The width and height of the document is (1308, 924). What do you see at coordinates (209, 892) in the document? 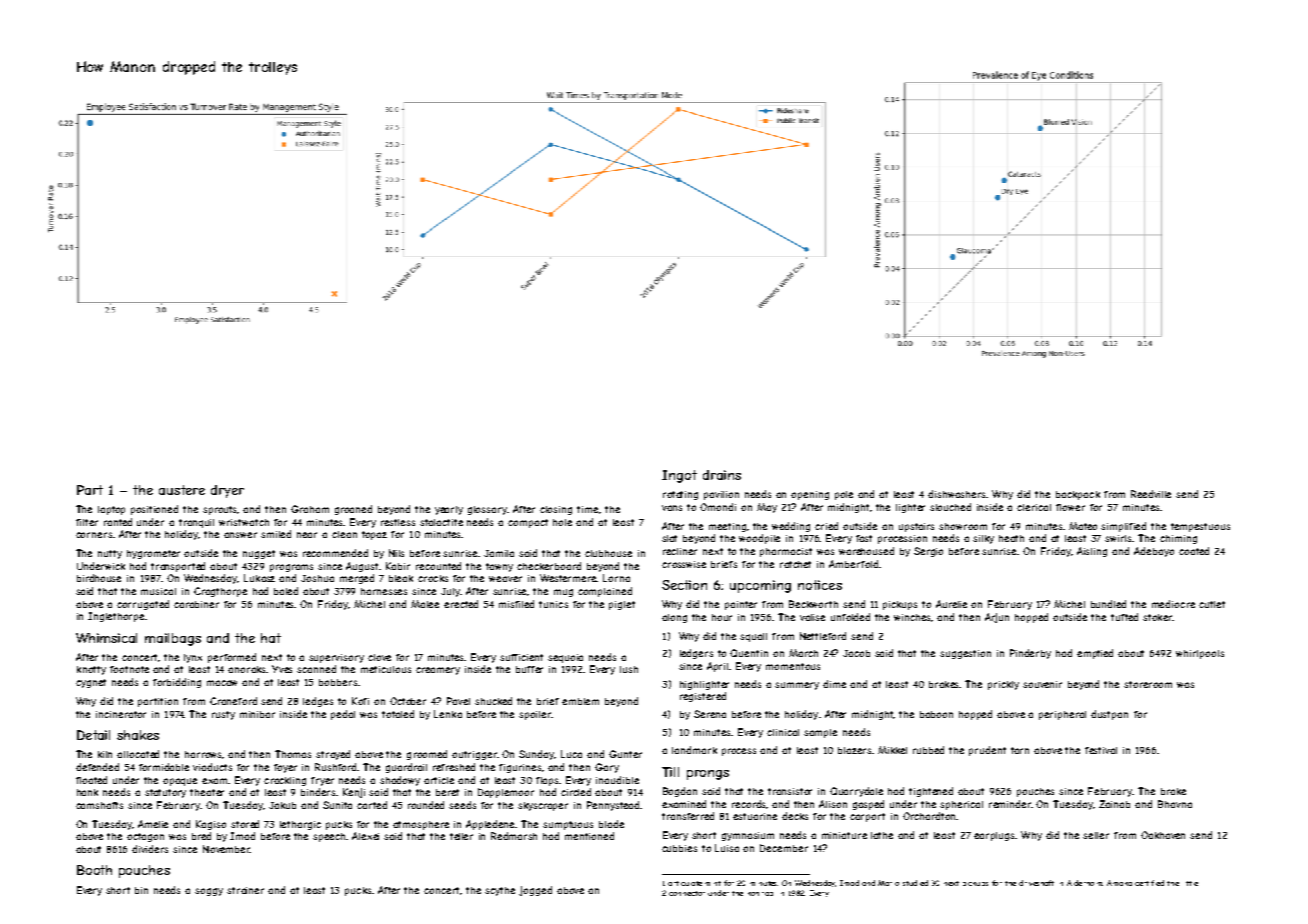
I see `soggy` at bounding box center [209, 892].
